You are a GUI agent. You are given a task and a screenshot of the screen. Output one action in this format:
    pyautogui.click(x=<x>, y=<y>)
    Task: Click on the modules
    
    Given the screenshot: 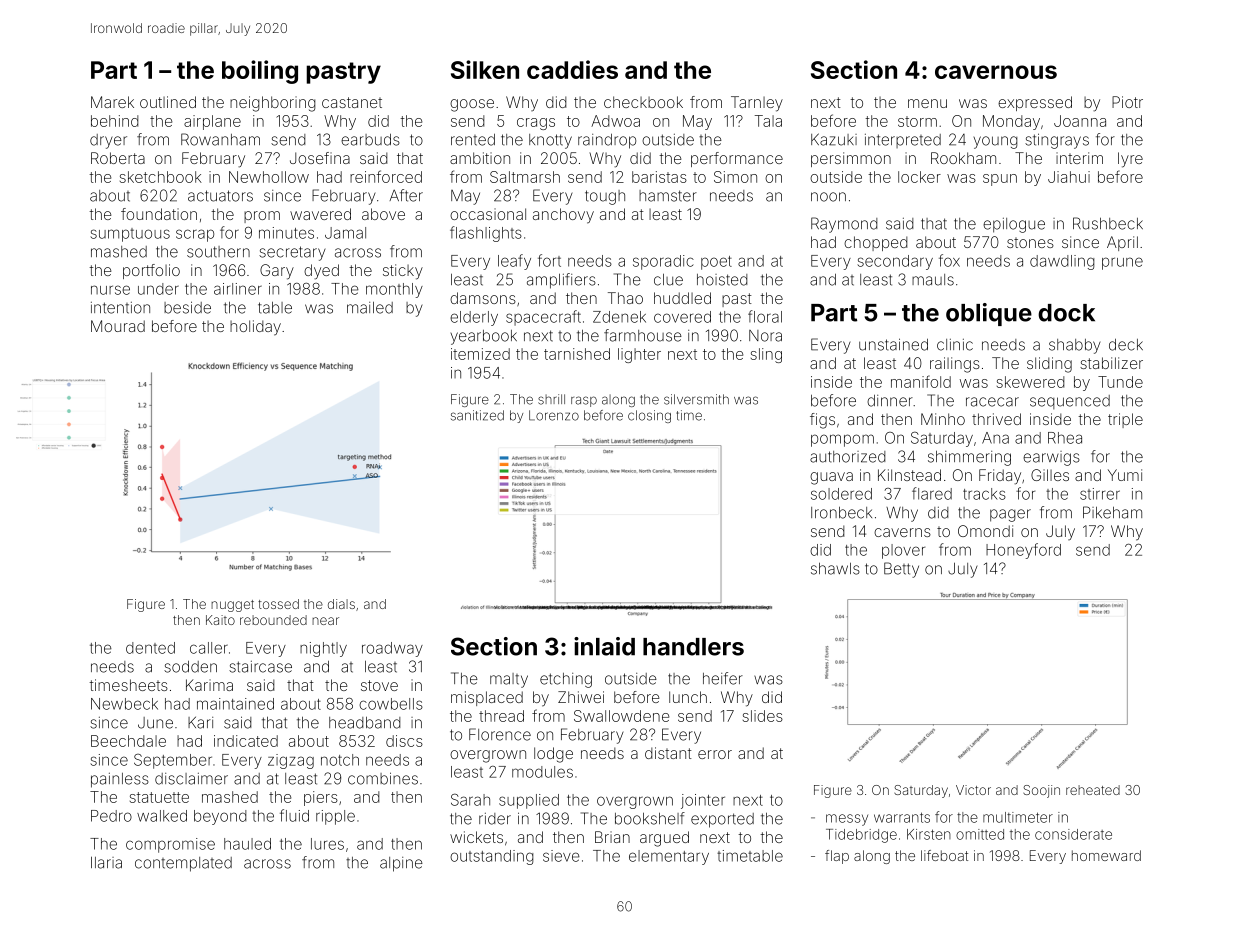 What is the action you would take?
    pyautogui.click(x=542, y=772)
